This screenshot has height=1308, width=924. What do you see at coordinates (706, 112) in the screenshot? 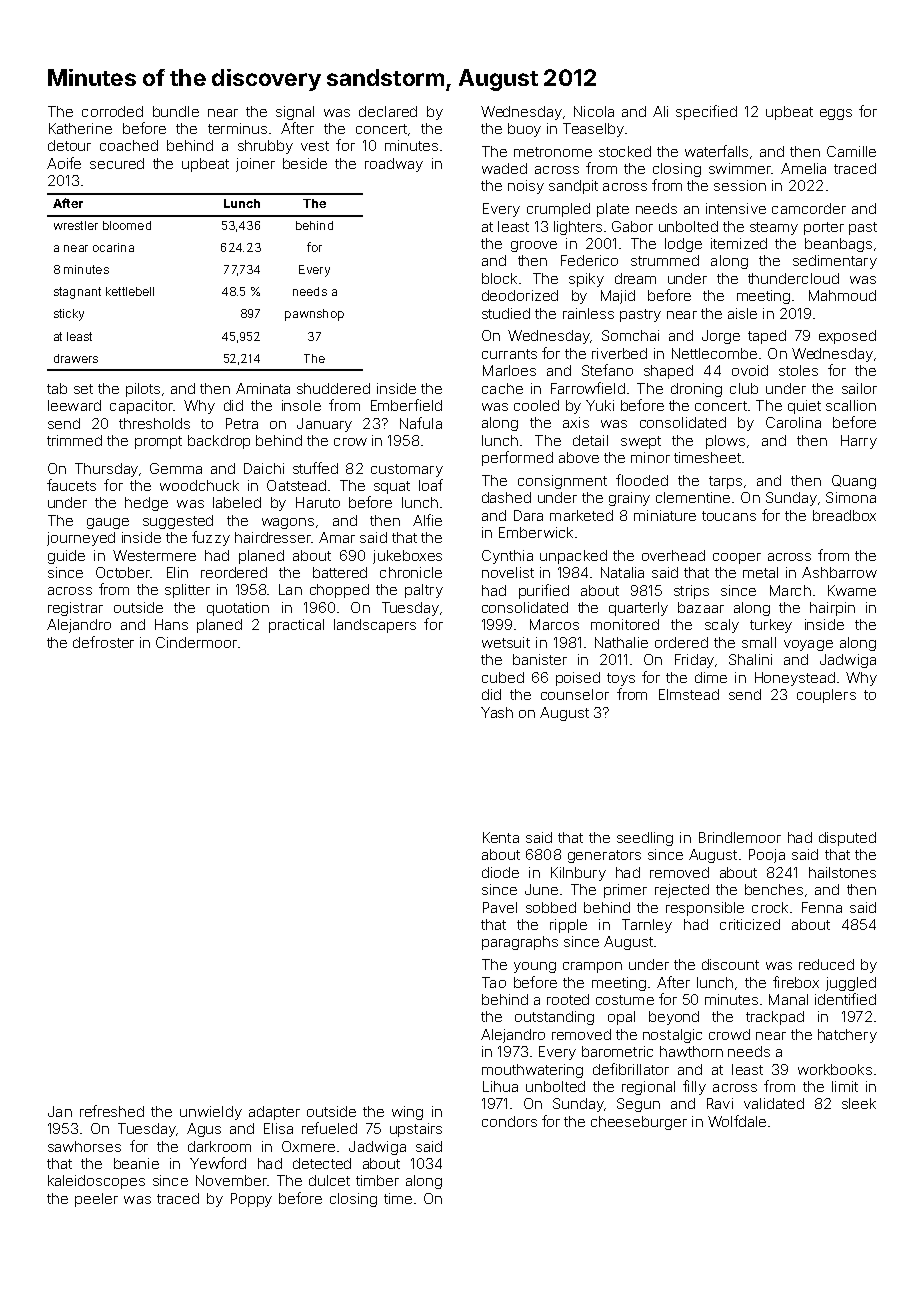
I see `specified` at bounding box center [706, 112].
